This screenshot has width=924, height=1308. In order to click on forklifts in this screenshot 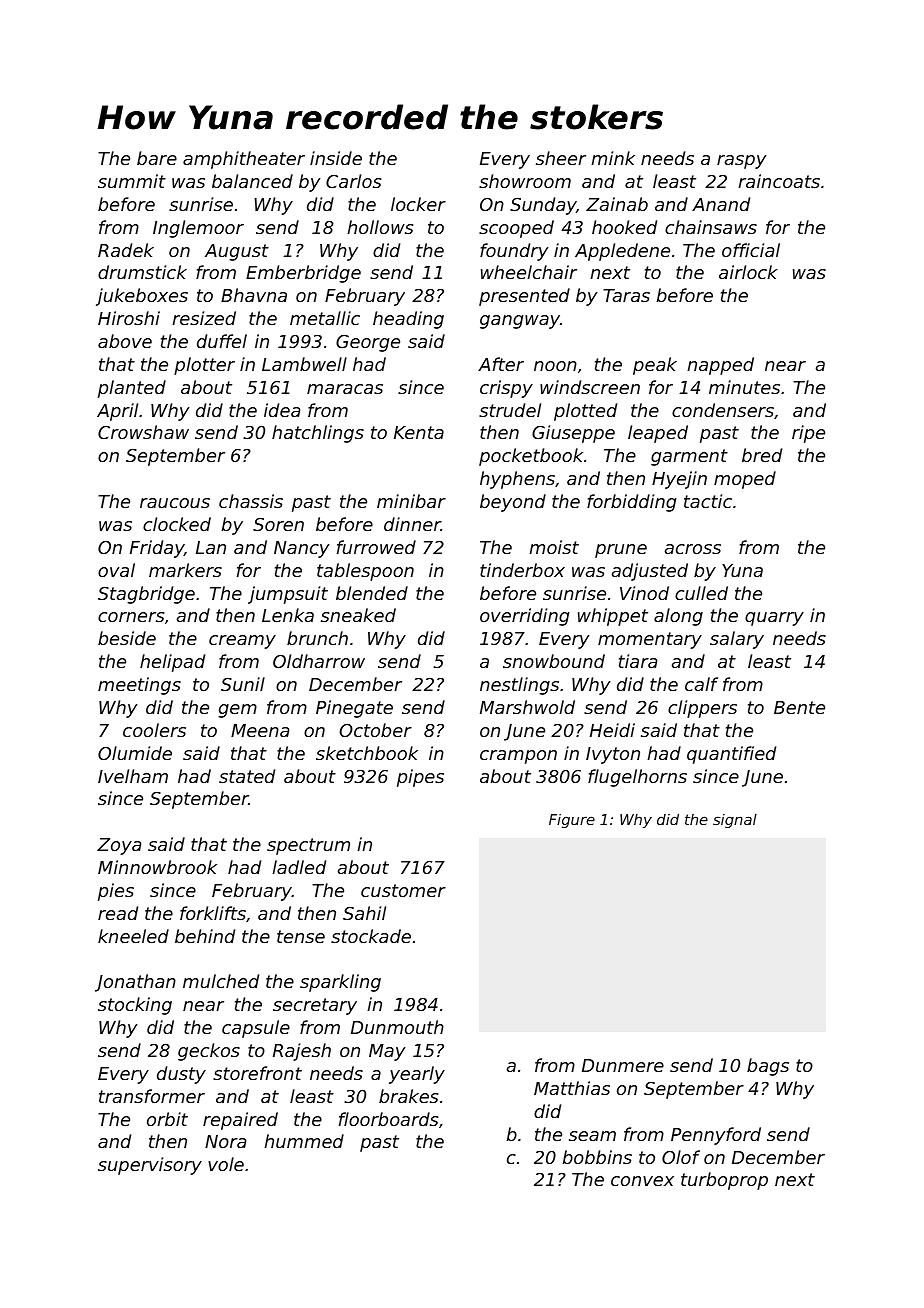, I will do `click(213, 913)`.
